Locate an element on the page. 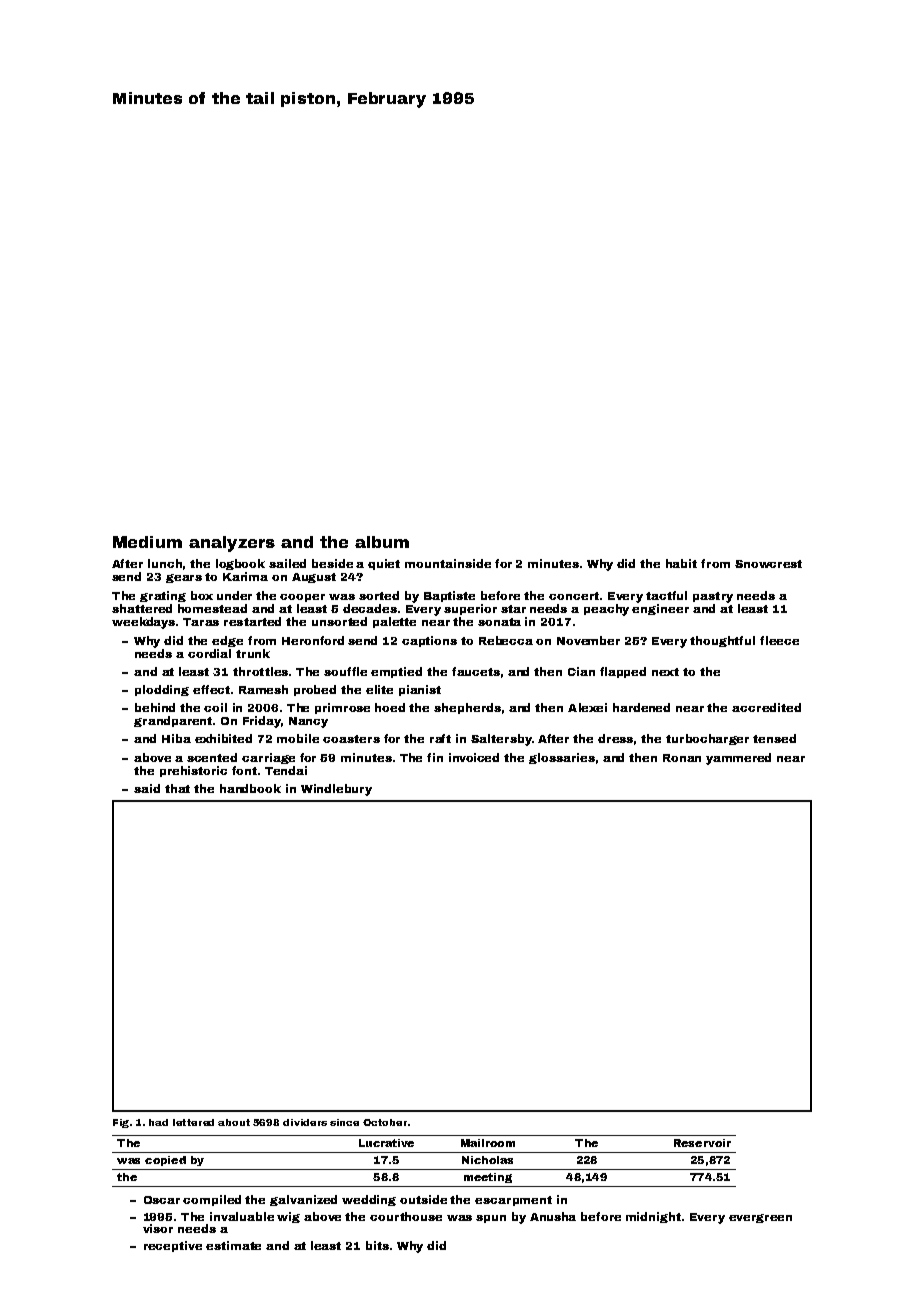  turbocharger is located at coordinates (707, 739).
